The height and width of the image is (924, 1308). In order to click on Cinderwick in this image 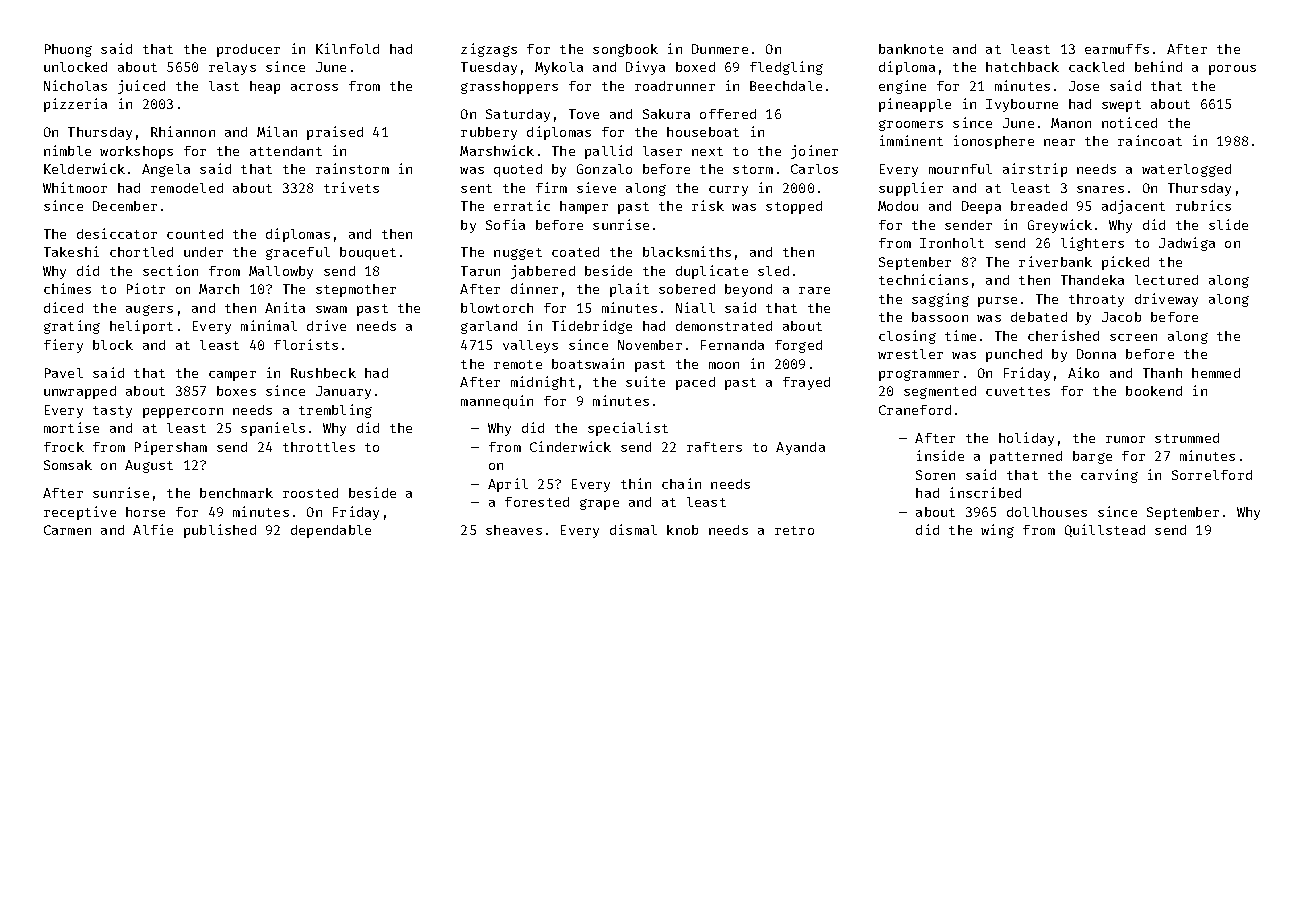, I will do `click(570, 446)`.
